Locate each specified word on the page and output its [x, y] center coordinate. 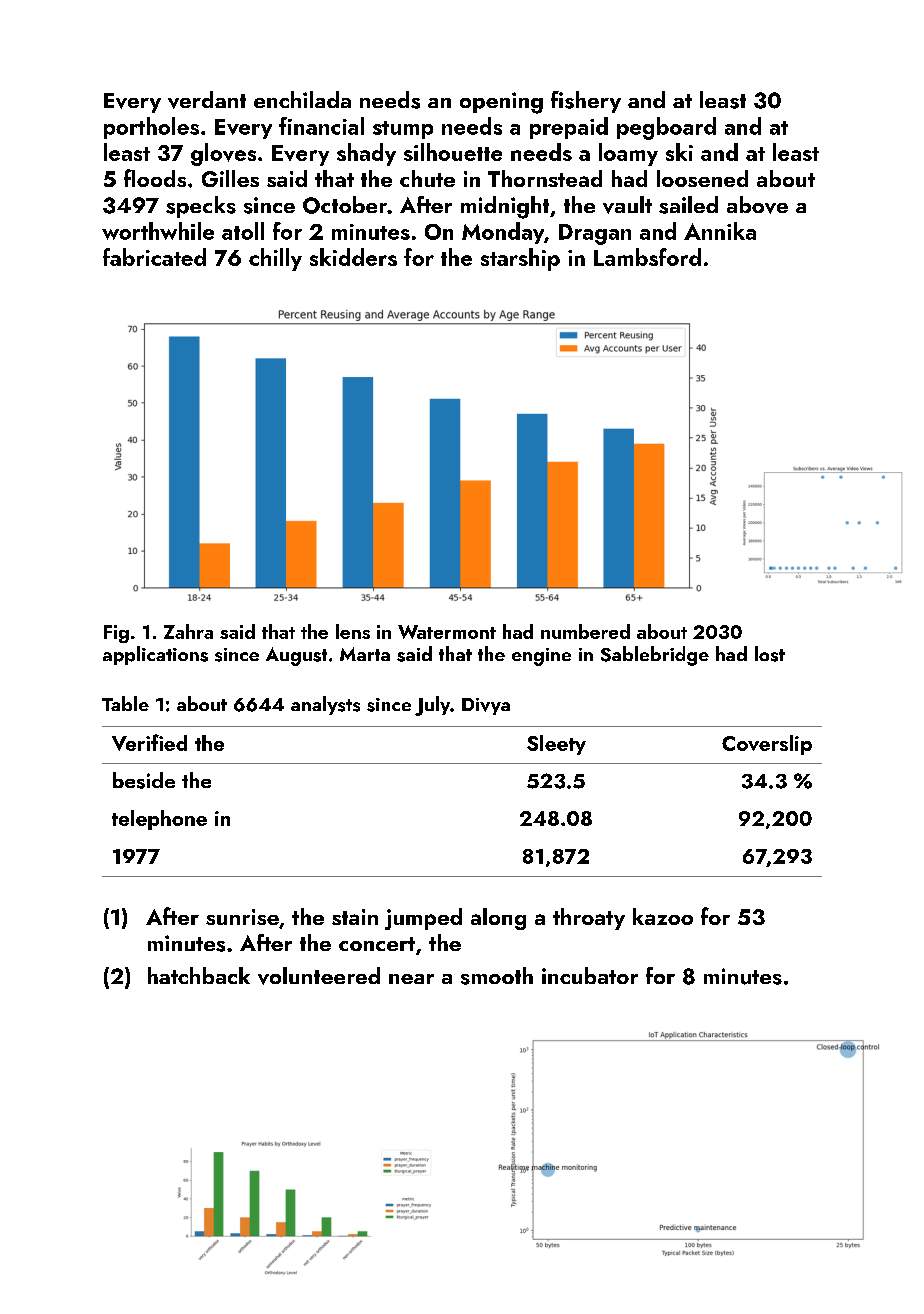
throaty [589, 919]
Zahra [188, 631]
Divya [486, 706]
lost [770, 654]
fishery [586, 102]
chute [427, 178]
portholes [151, 128]
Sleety [556, 745]
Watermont [447, 632]
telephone [159, 820]
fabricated [154, 257]
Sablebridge [655, 656]
